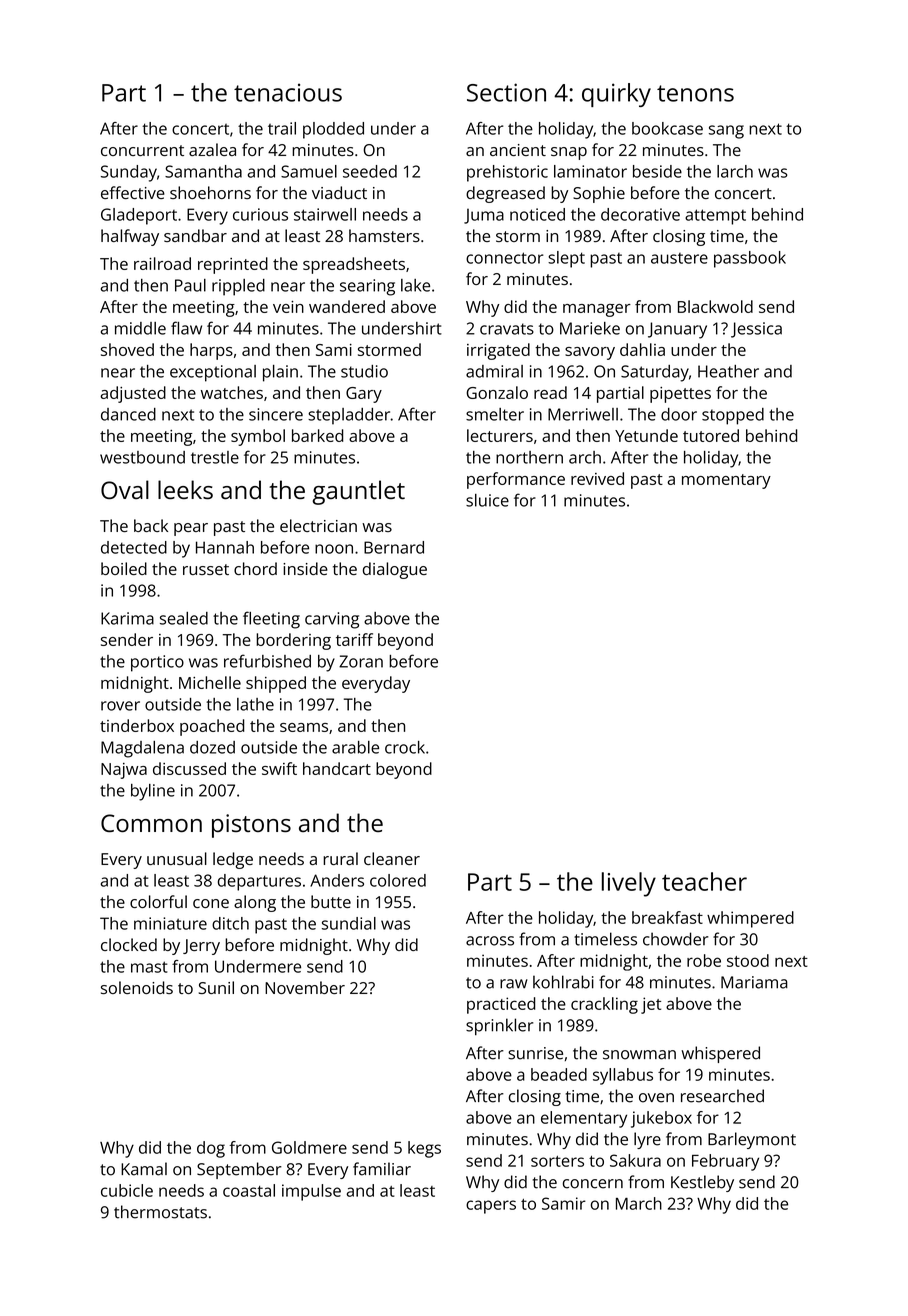 This screenshot has height=1316, width=908. I want to click on gauntlet, so click(358, 492).
